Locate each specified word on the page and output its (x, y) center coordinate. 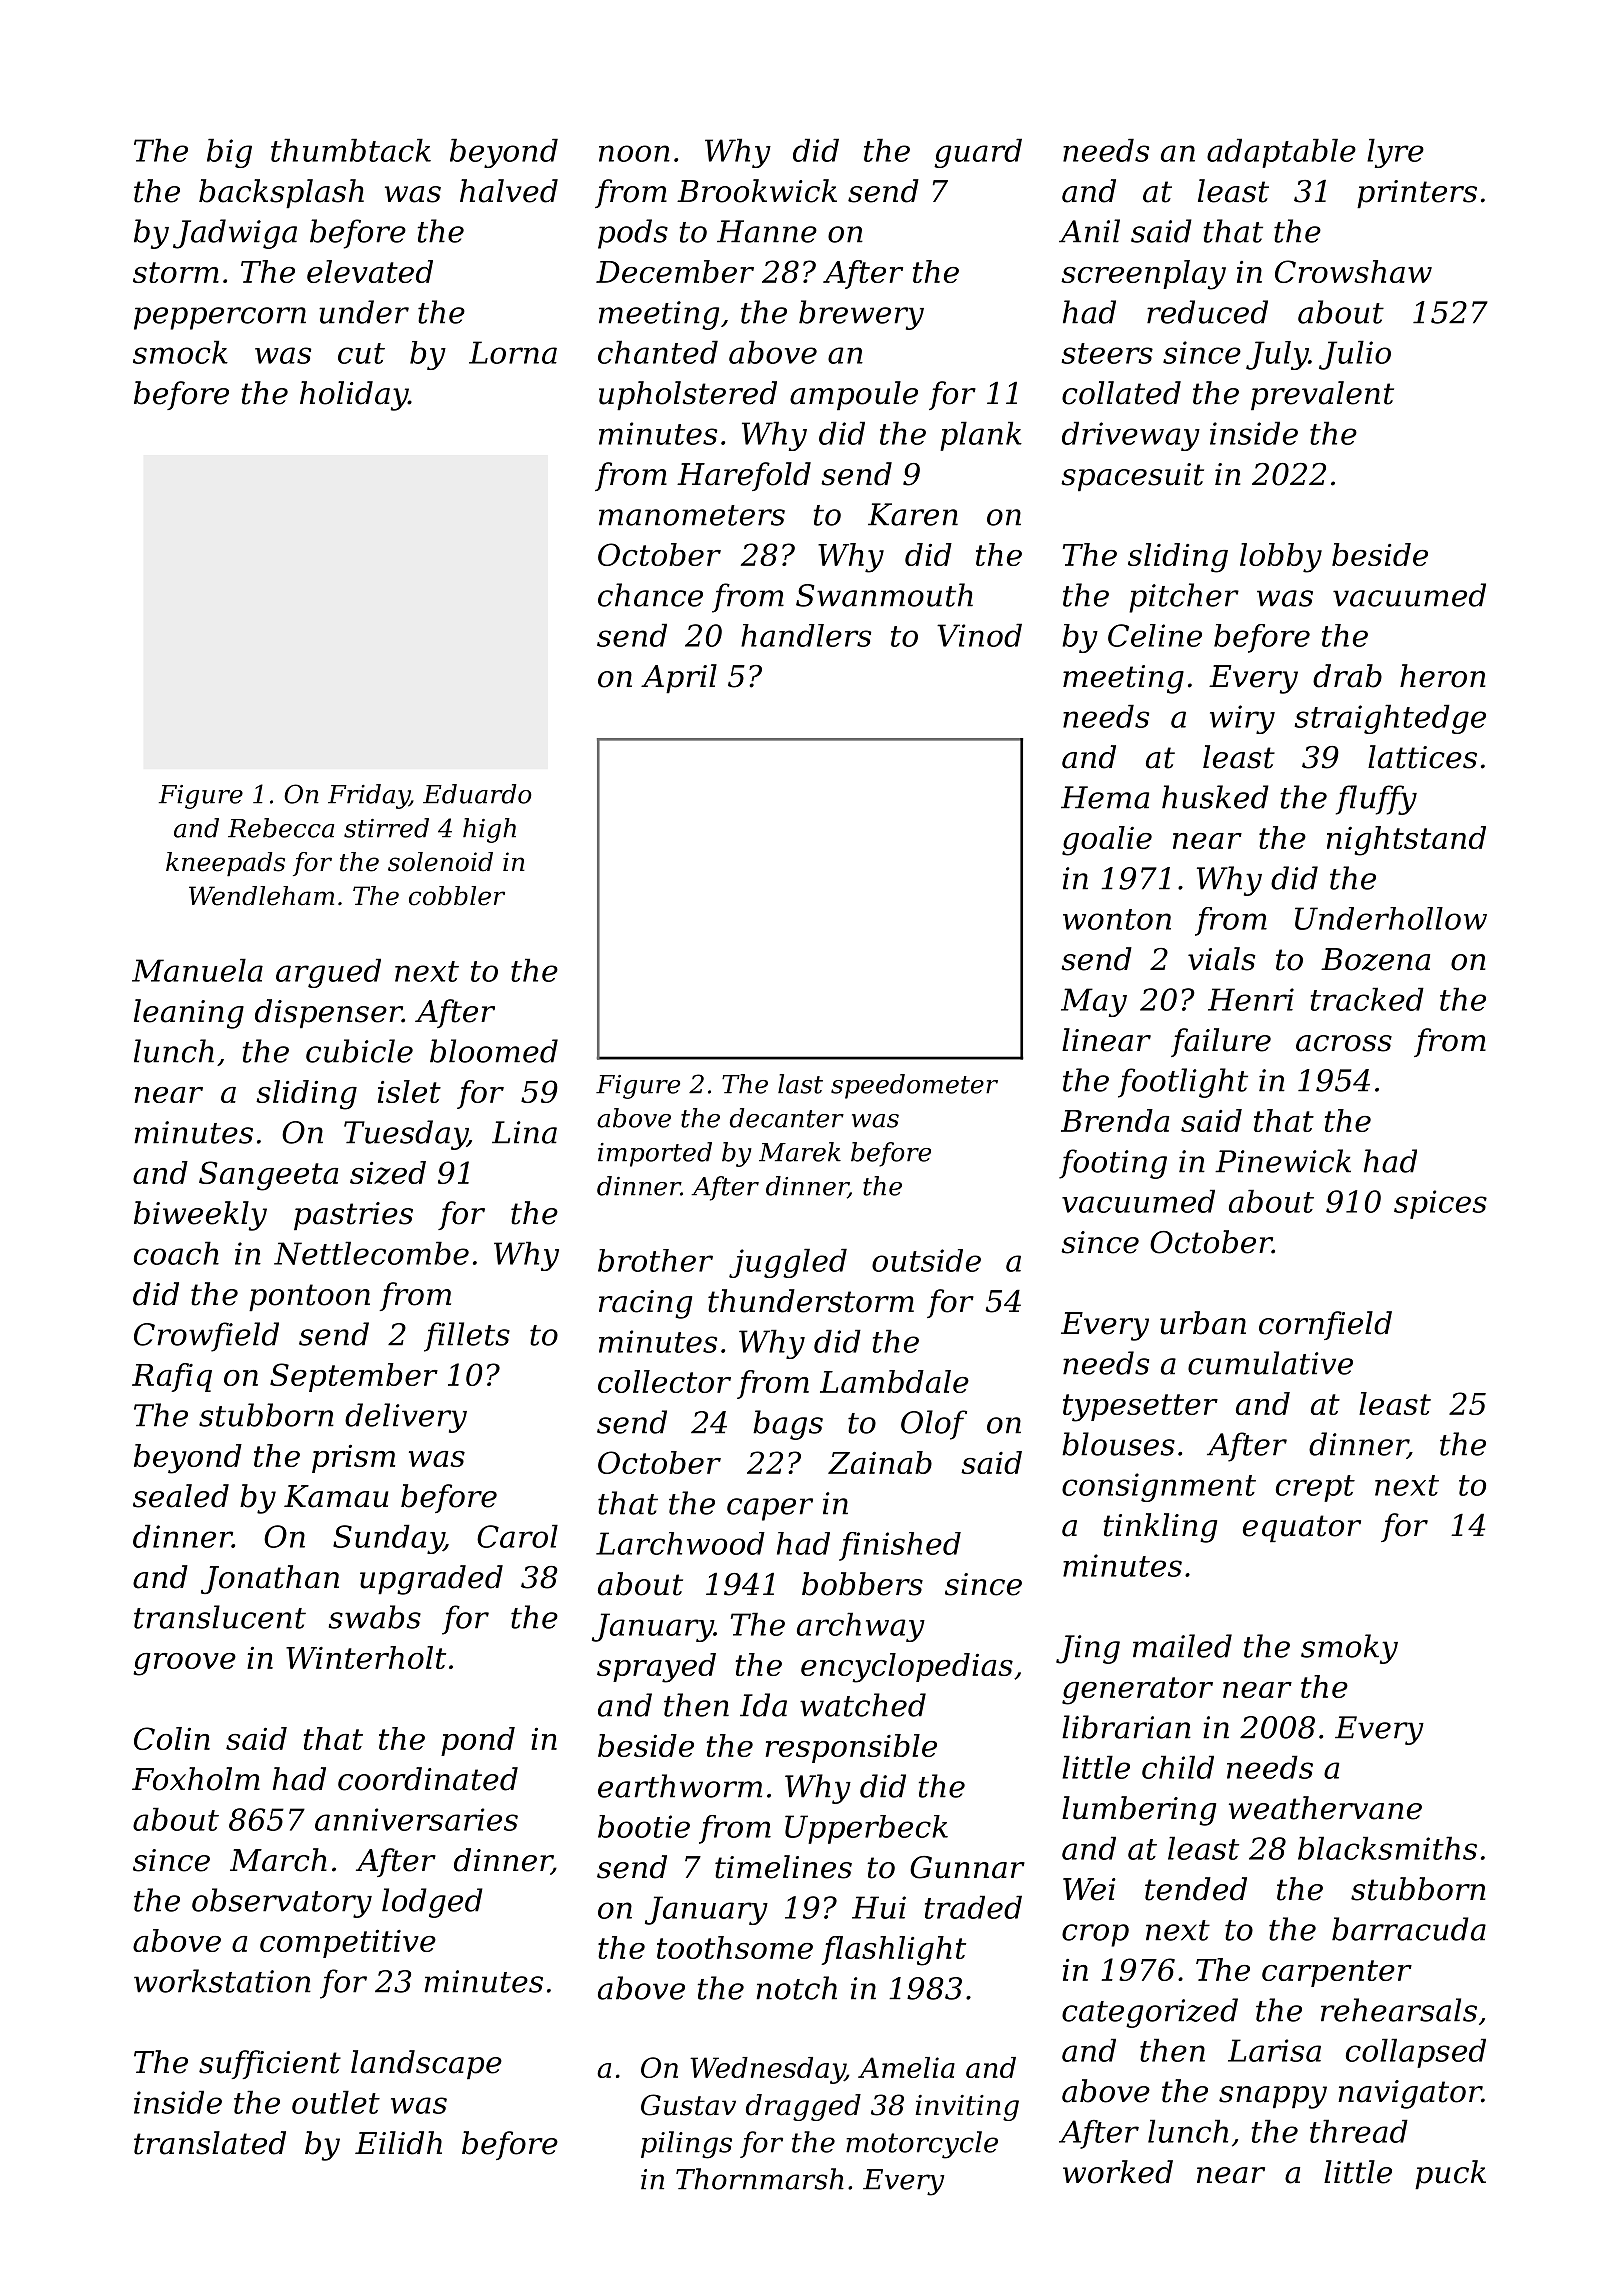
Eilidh (398, 2143)
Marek (800, 1152)
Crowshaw (1353, 271)
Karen (913, 514)
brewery (861, 315)
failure (1221, 1042)
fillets (467, 1337)
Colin (172, 1738)
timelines (783, 1867)
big (229, 153)
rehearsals (1399, 2010)
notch (797, 1988)
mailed (1182, 1646)
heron (1442, 676)
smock (180, 352)
